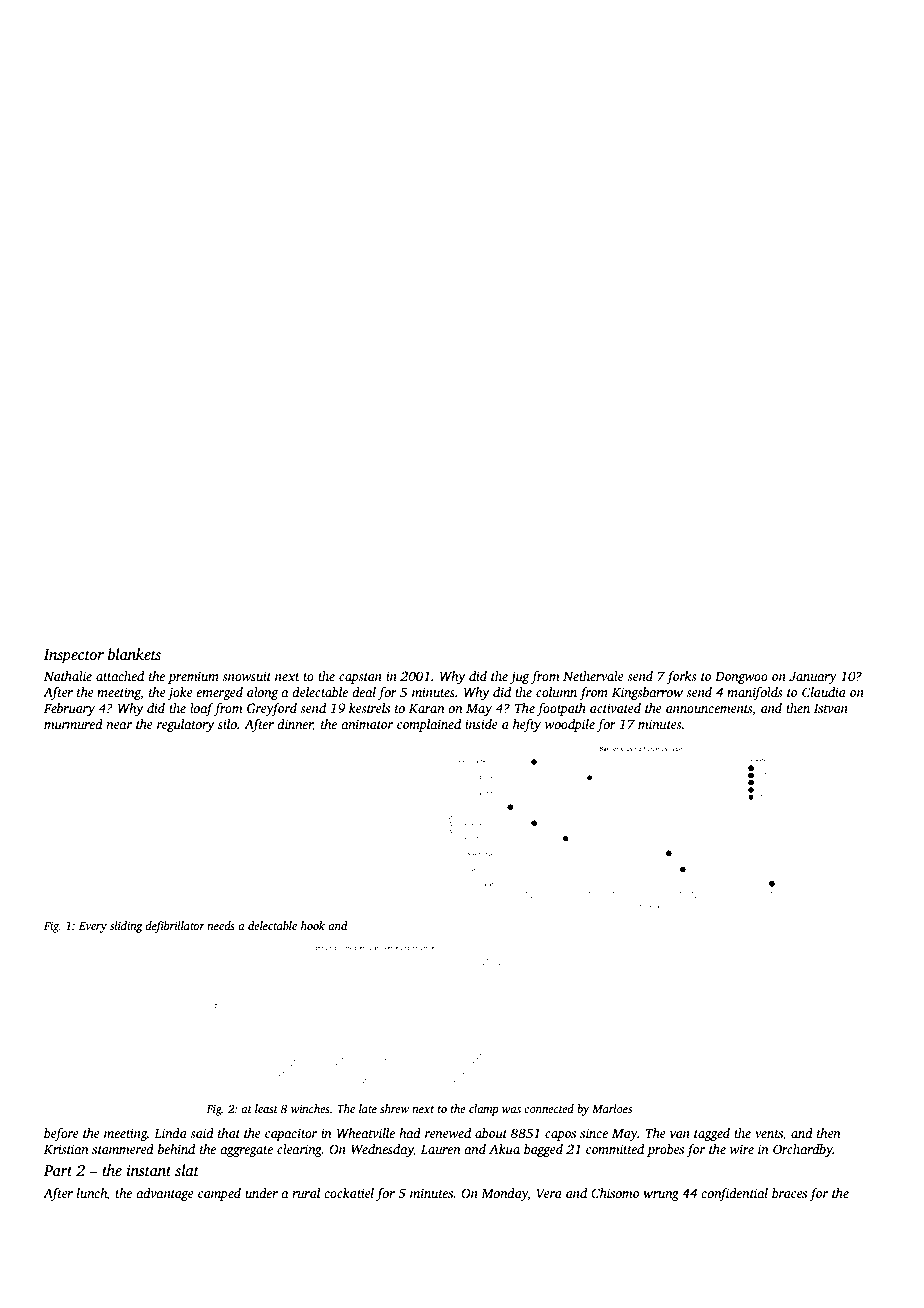 The image size is (924, 1308). What do you see at coordinates (175, 927) in the screenshot?
I see `defibrillator` at bounding box center [175, 927].
